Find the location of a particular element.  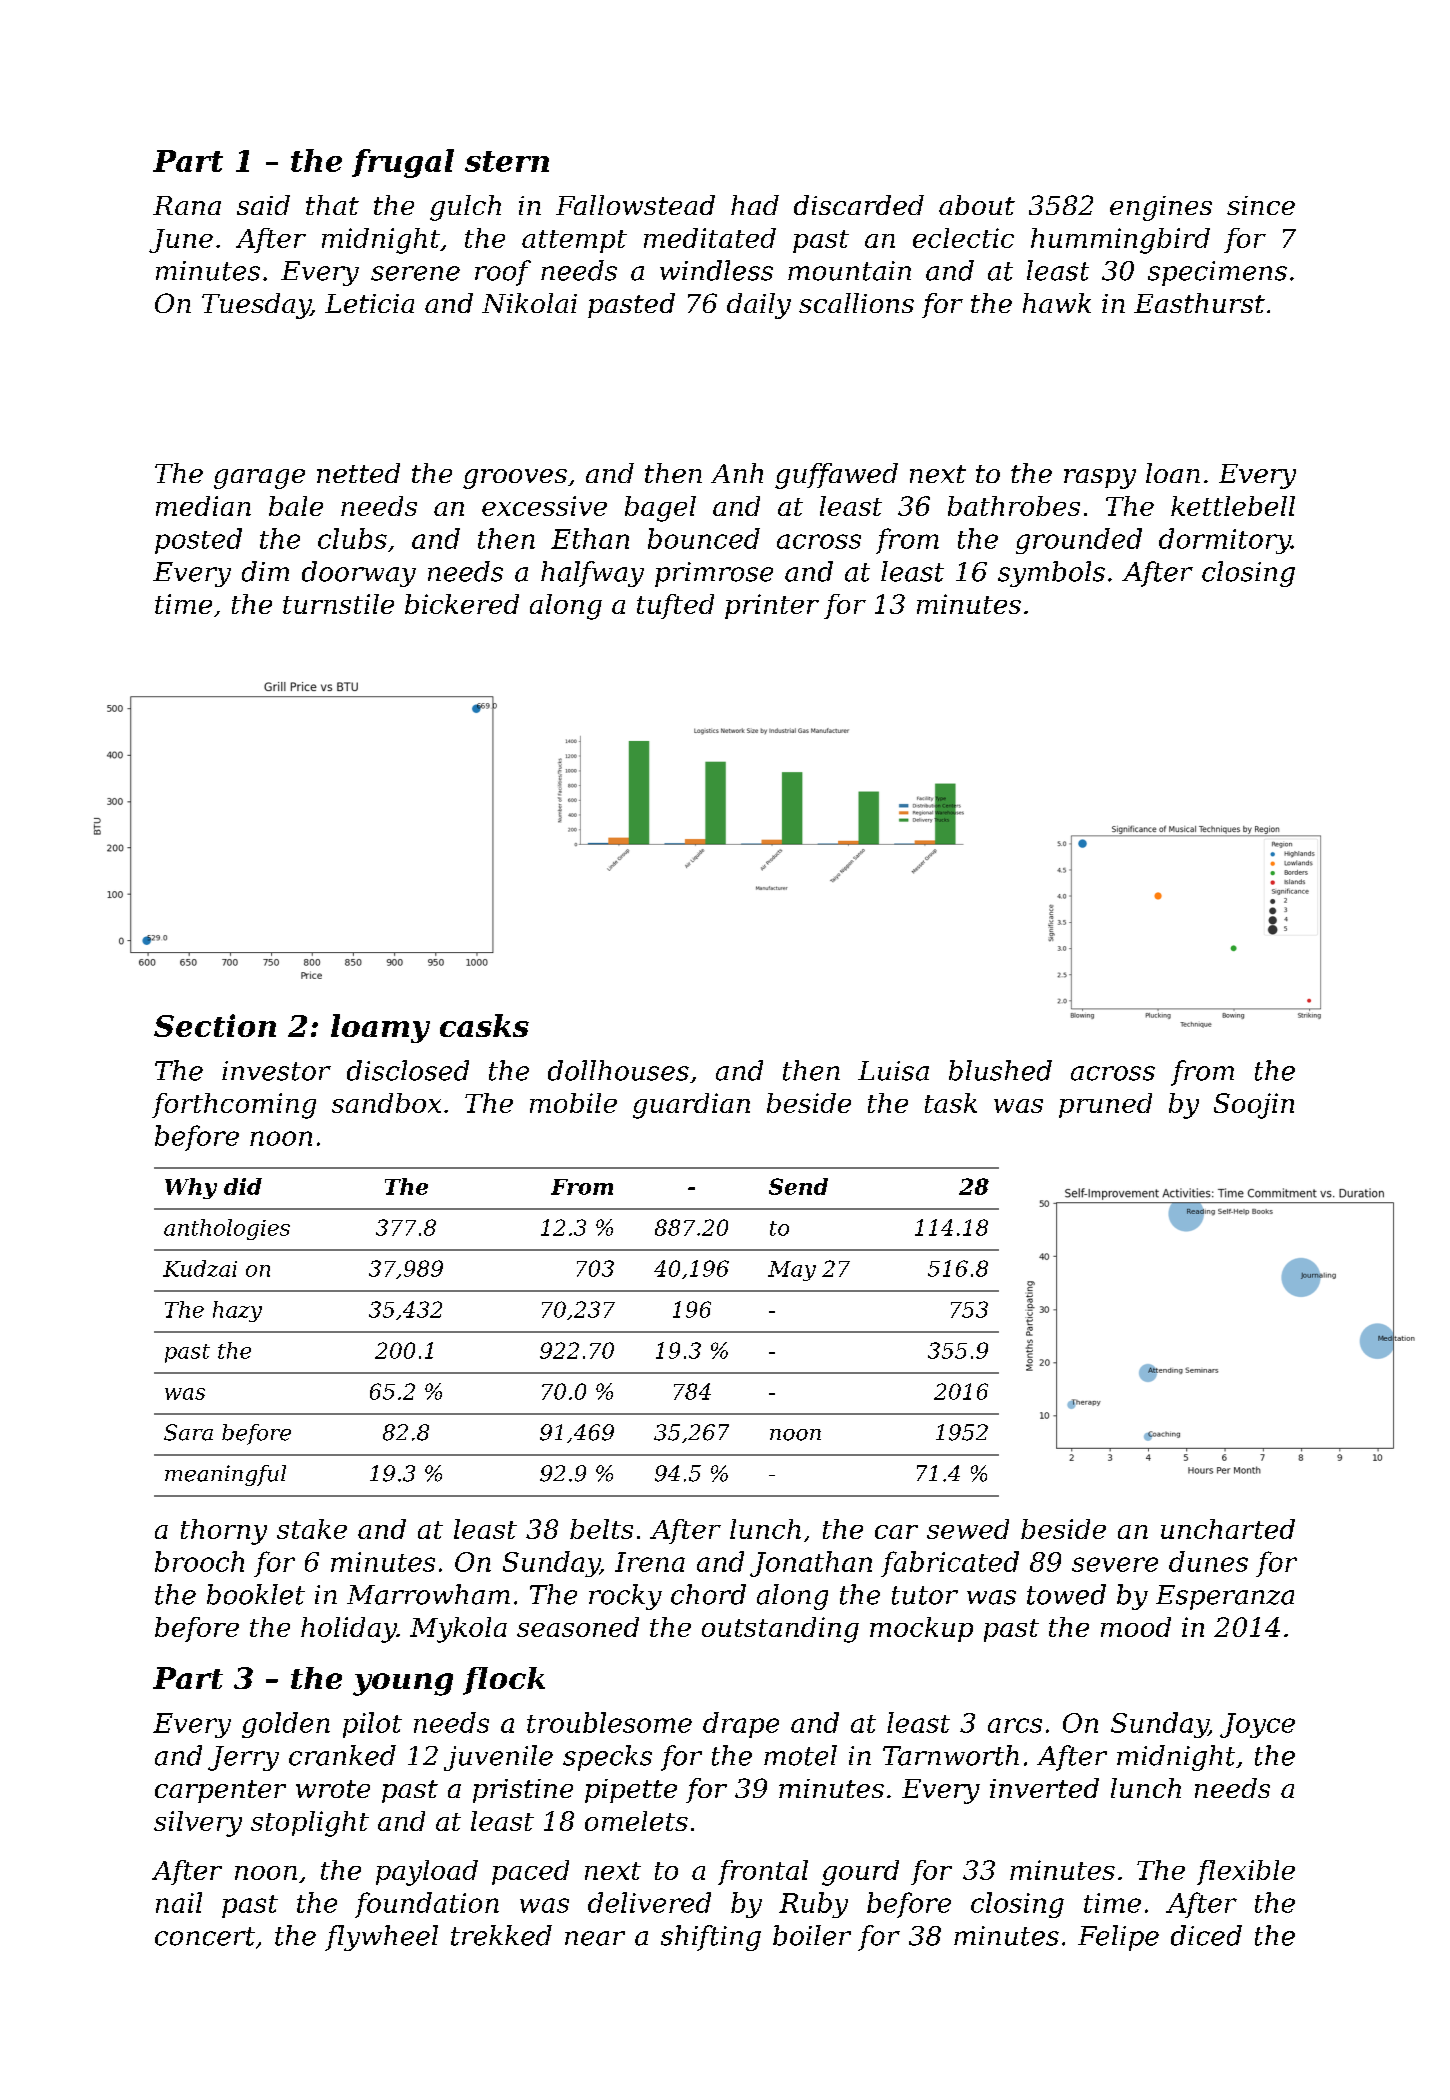

symbols is located at coordinates (1051, 574).
